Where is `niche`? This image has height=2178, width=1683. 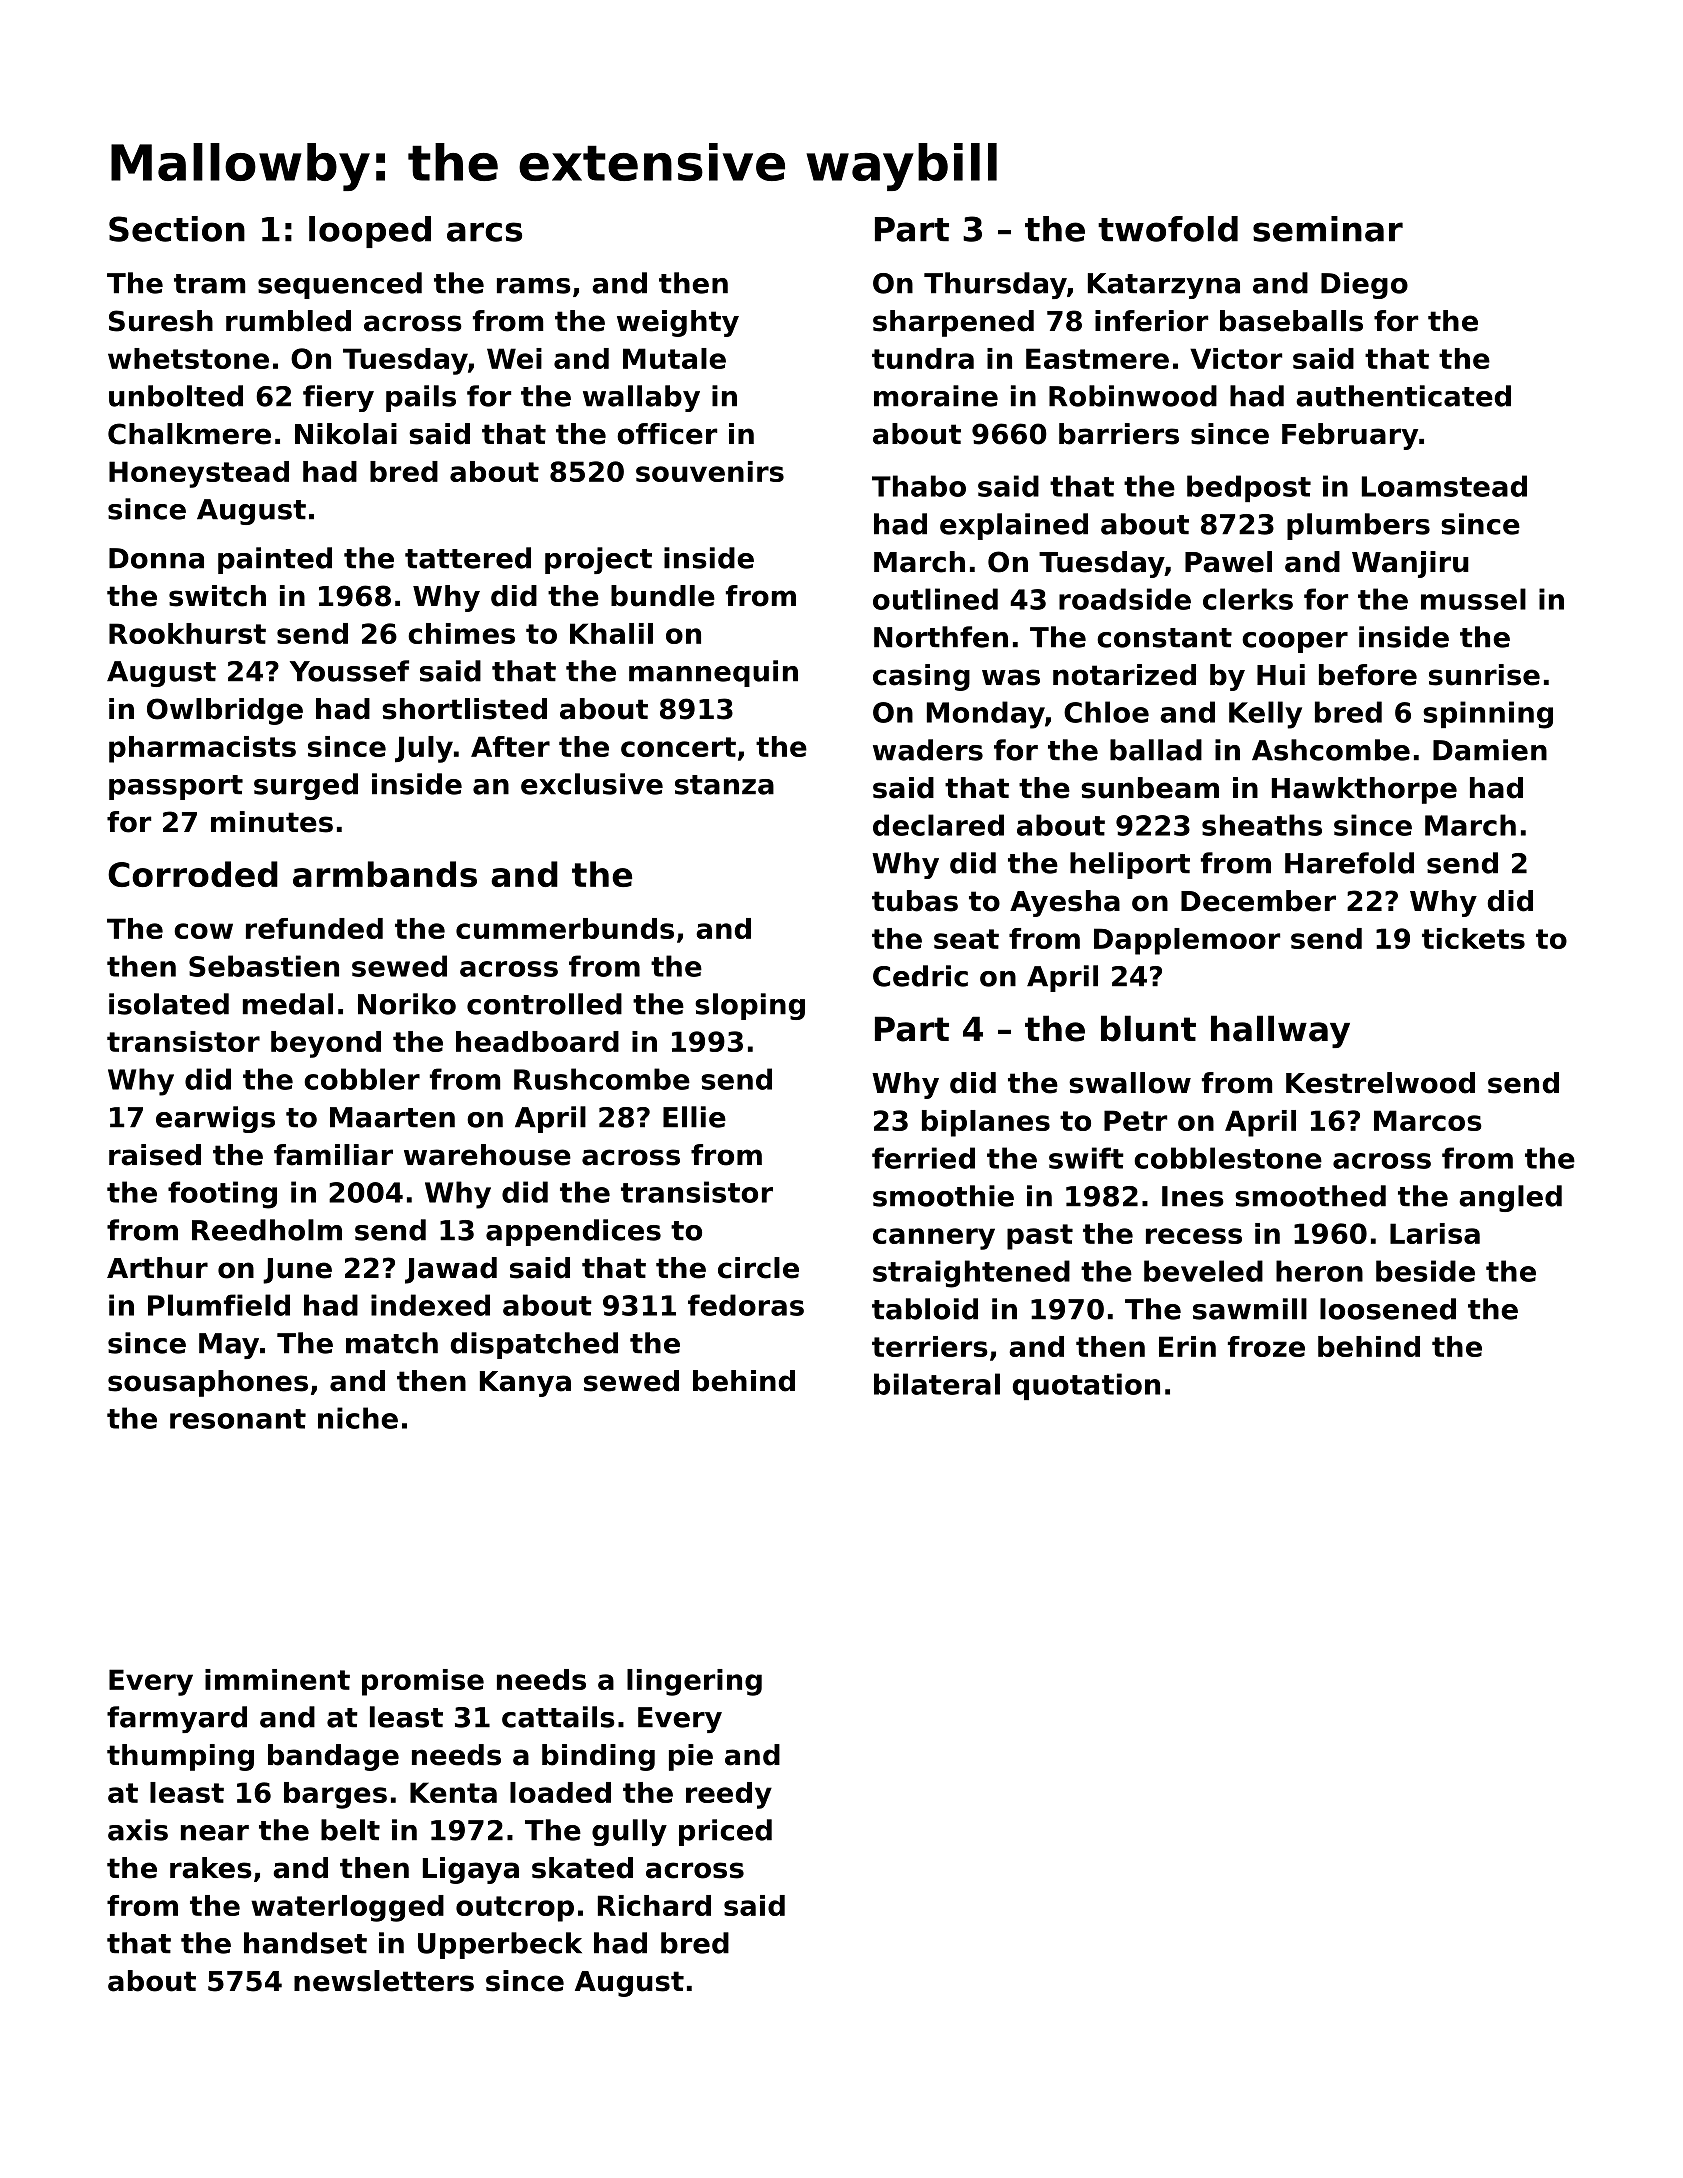
niche is located at coordinates (358, 1418).
